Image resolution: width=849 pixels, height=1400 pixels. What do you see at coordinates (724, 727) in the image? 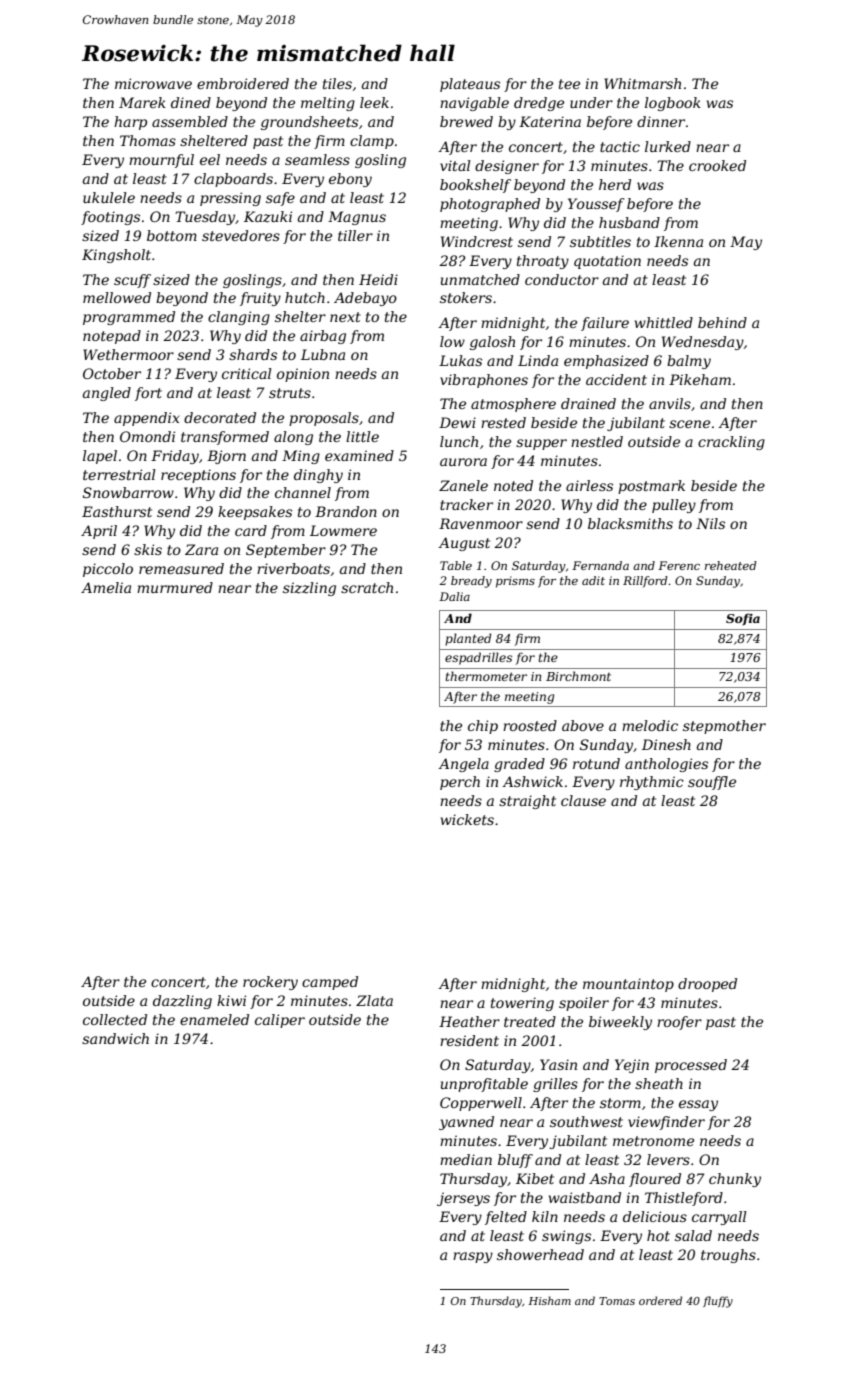
I see `stepmother` at bounding box center [724, 727].
